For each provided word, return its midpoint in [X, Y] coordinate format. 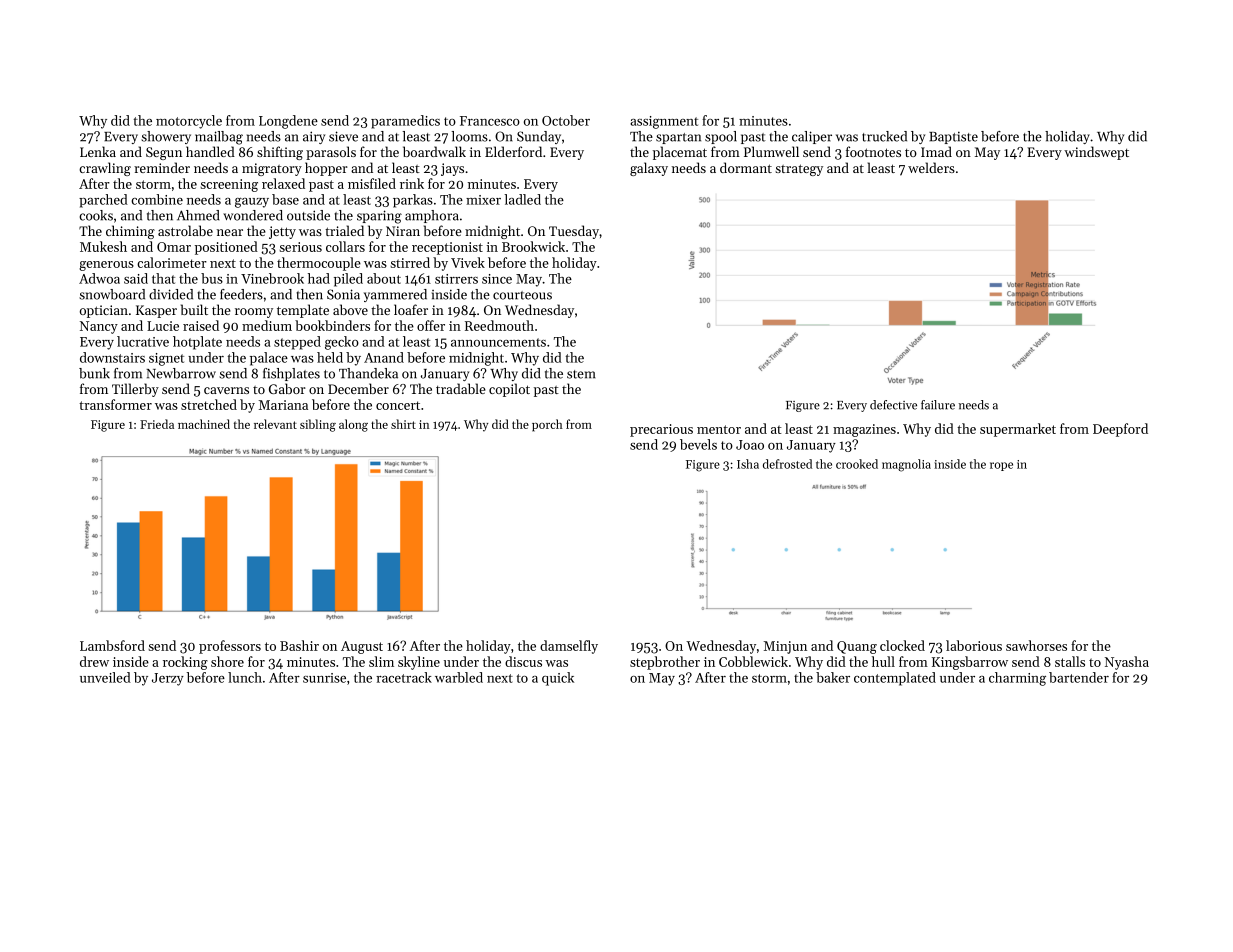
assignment [664, 122]
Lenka [98, 151]
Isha [748, 464]
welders [931, 167]
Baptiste [953, 137]
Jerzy [168, 679]
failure [938, 405]
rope [1001, 466]
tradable [461, 388]
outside [308, 215]
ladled [522, 199]
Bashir [299, 645]
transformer [115, 404]
